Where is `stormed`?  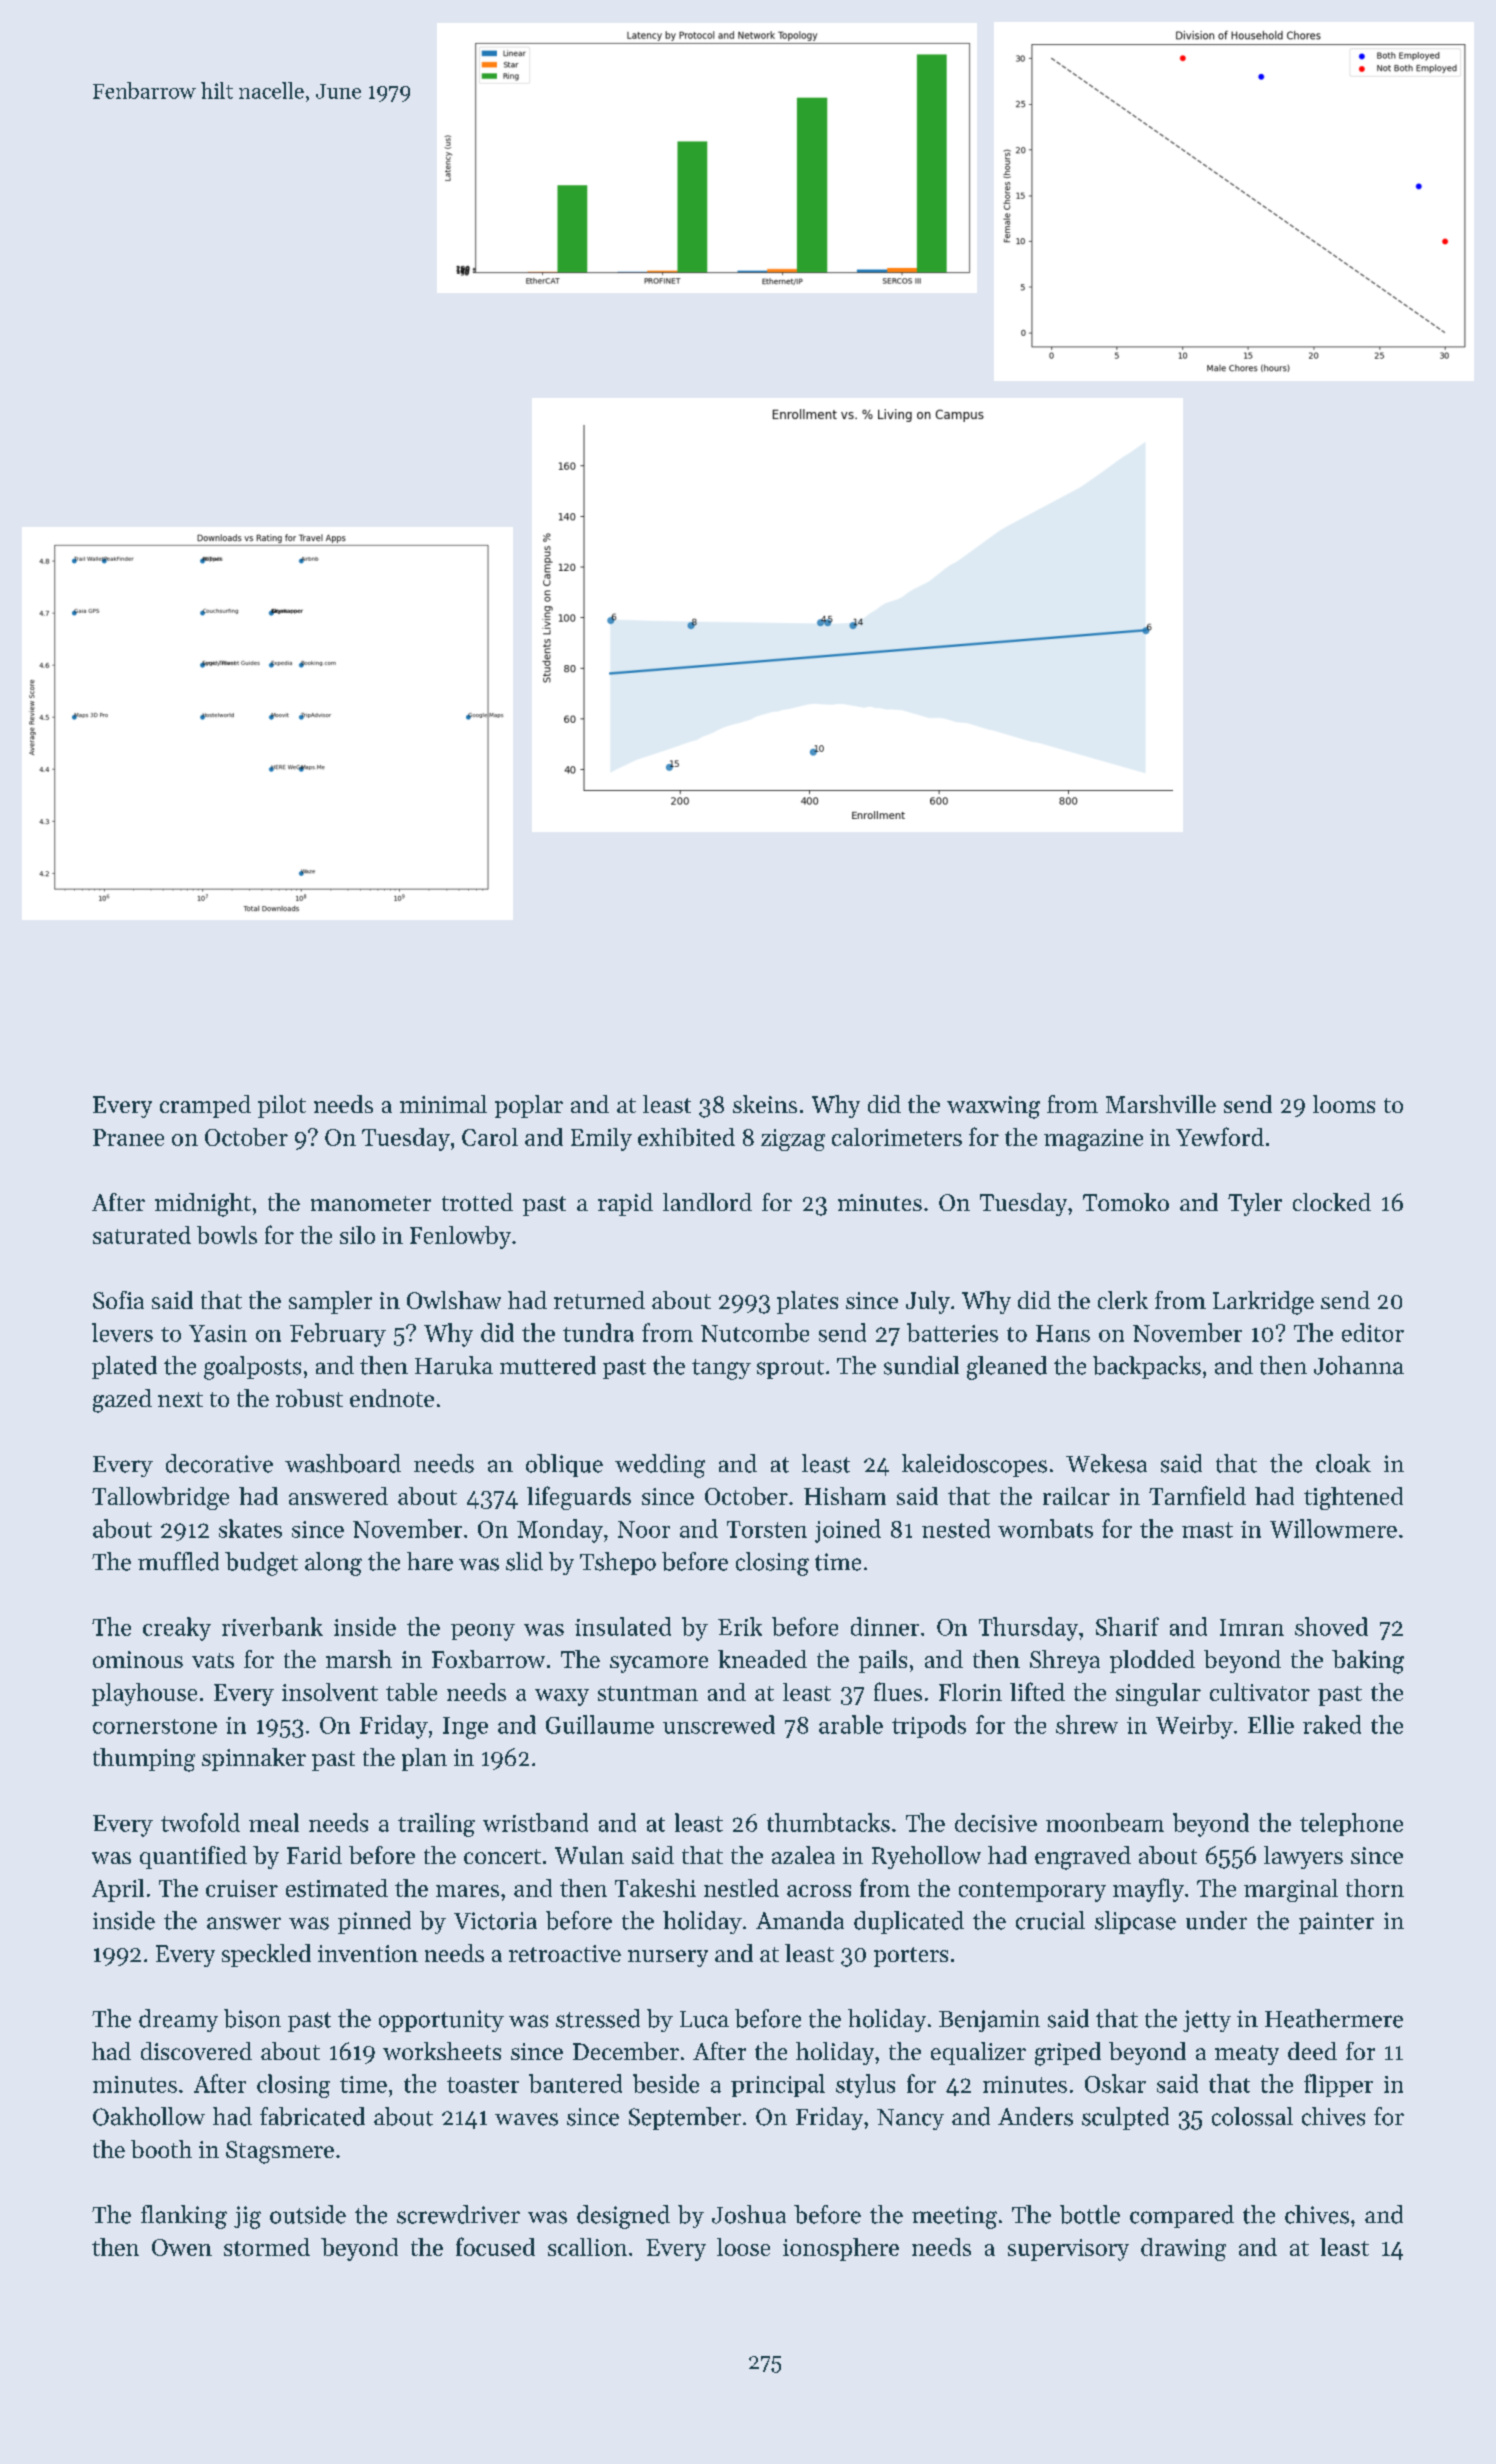
stormed is located at coordinates (267, 2247).
